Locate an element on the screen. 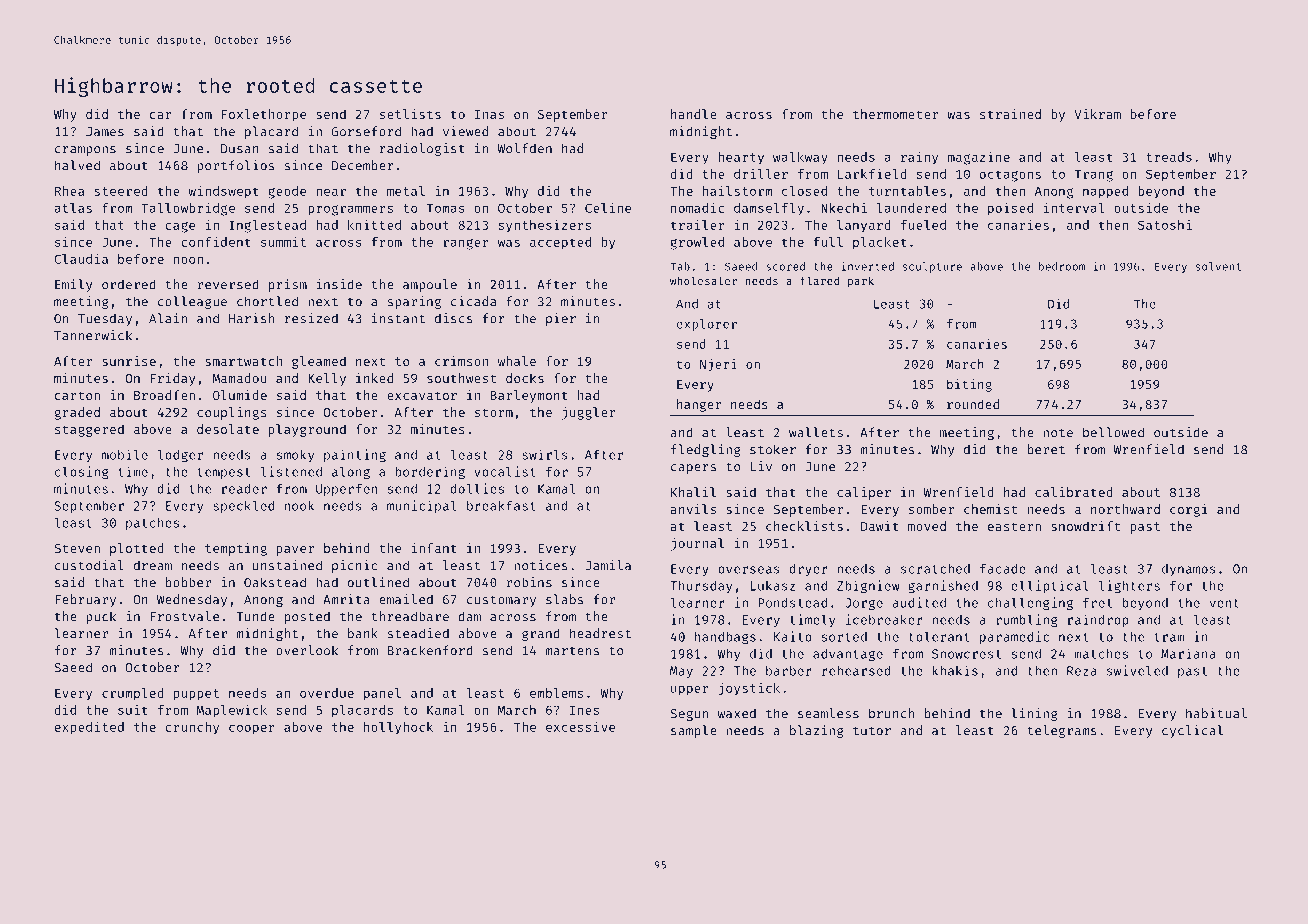 The image size is (1308, 924). windswept is located at coordinates (223, 192).
